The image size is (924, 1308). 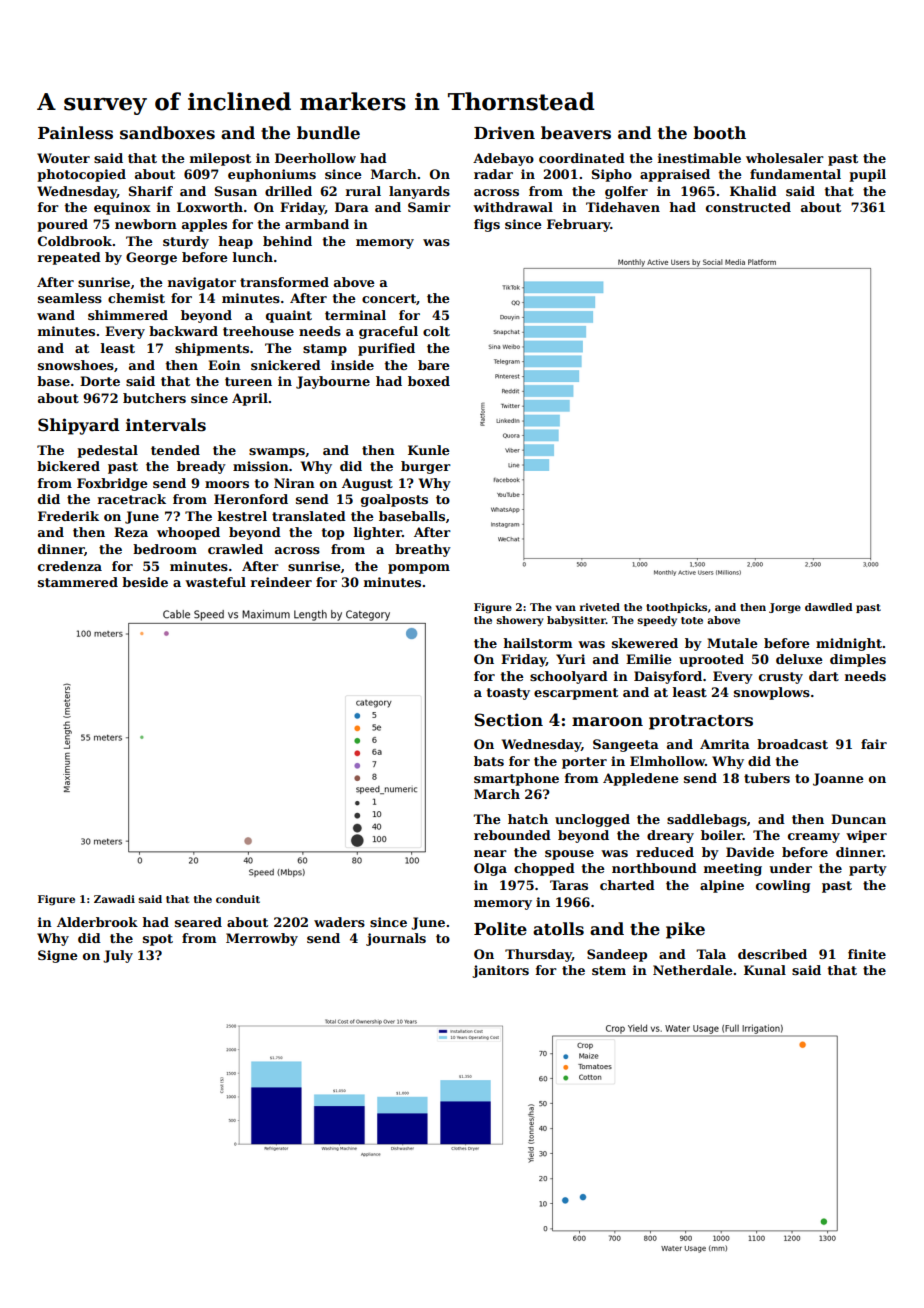 I want to click on concert, so click(x=389, y=298).
